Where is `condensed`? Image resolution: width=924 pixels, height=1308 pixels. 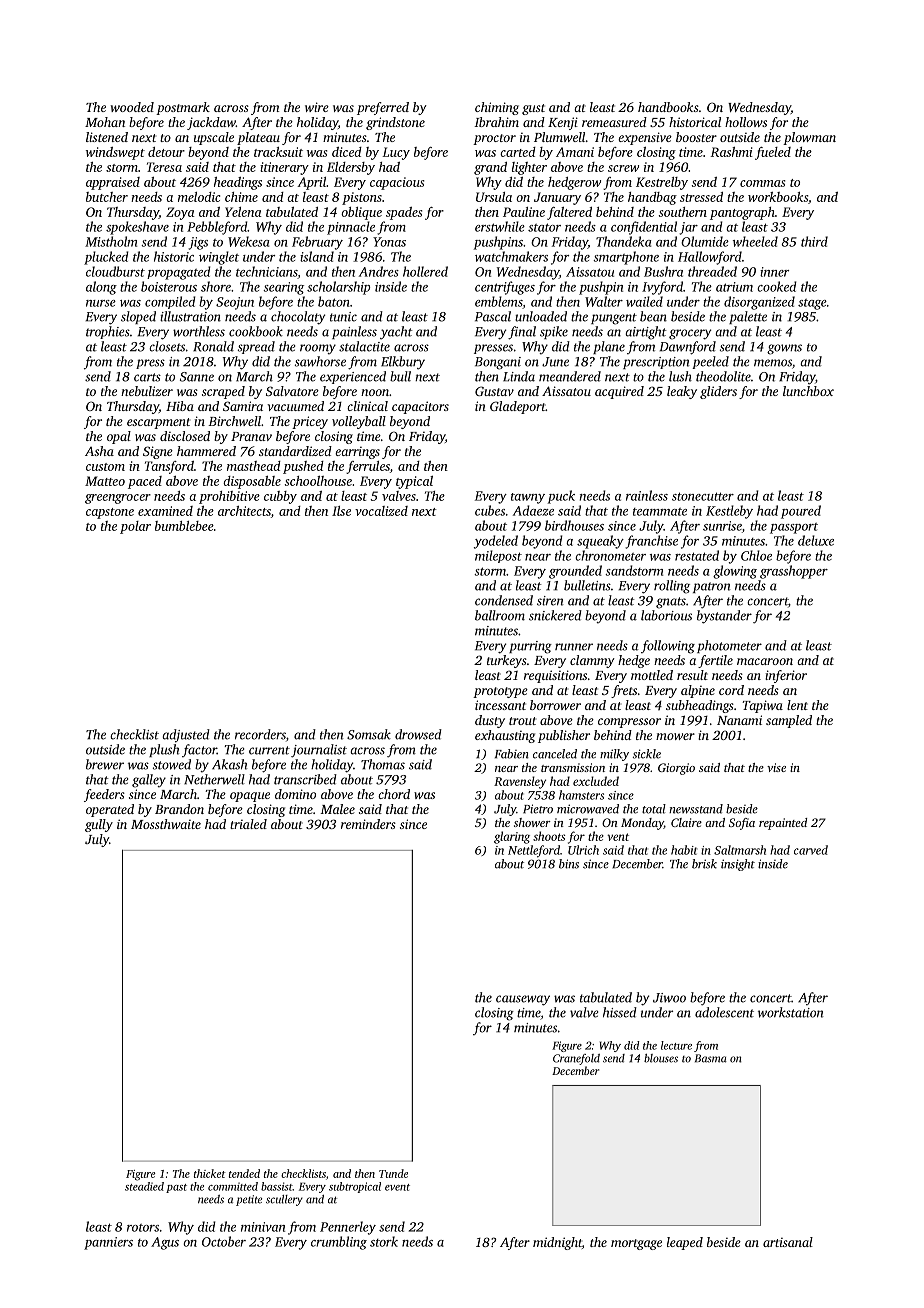 condensed is located at coordinates (504, 600).
